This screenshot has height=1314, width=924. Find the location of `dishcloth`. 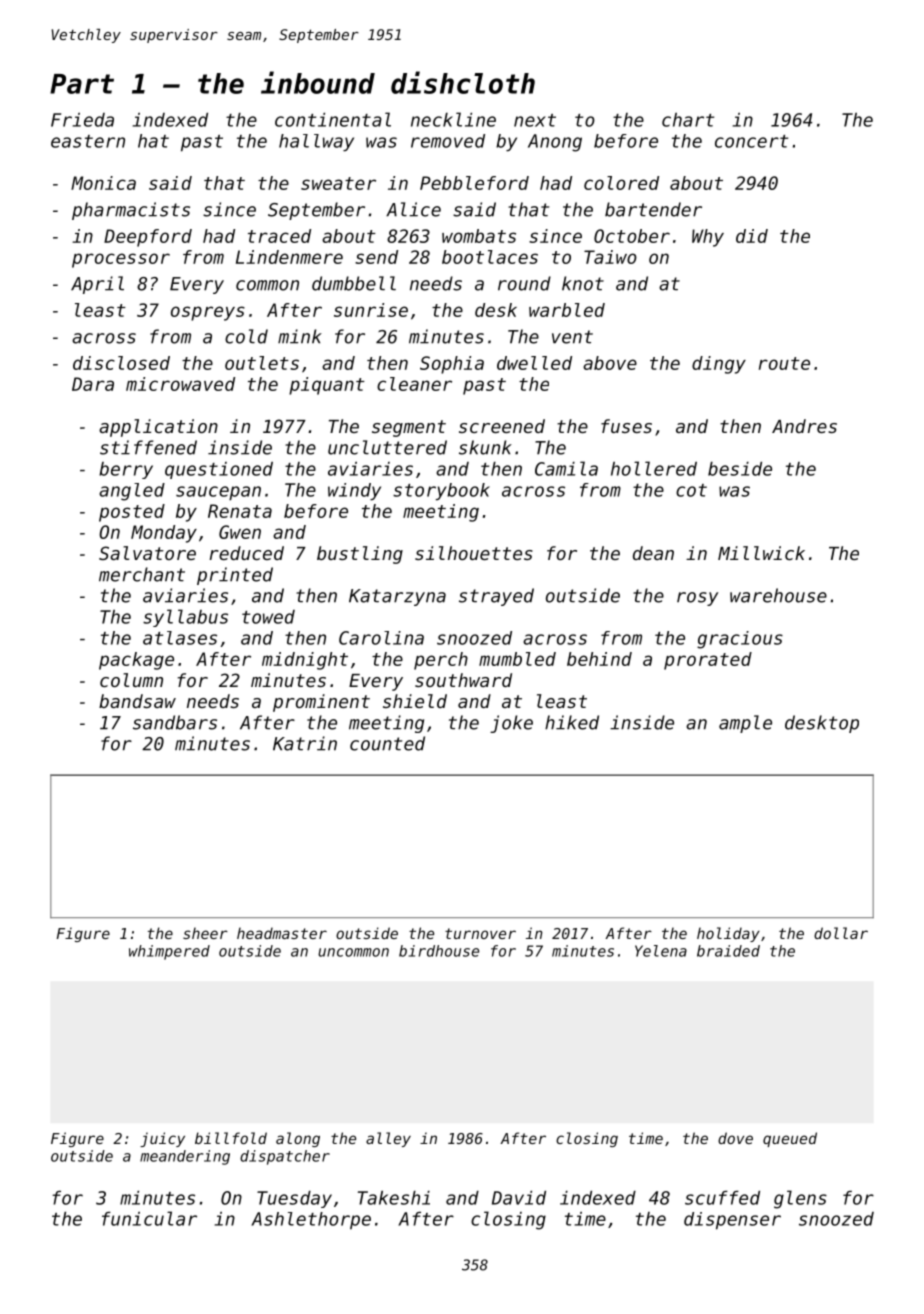

dishcloth is located at coordinates (463, 82).
